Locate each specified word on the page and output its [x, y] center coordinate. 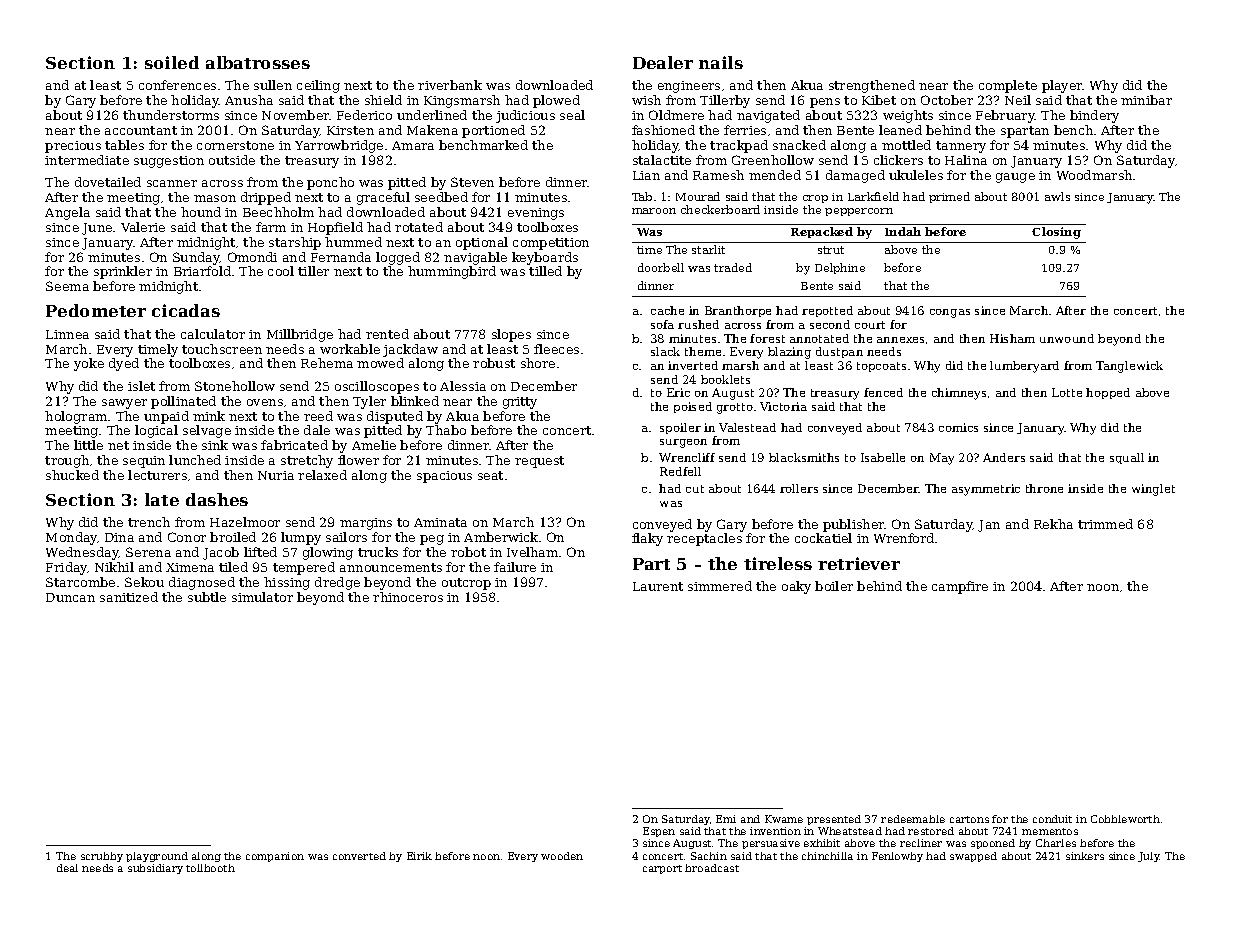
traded [733, 267]
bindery [1094, 116]
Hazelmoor [245, 522]
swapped [973, 857]
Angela [67, 213]
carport [662, 869]
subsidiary [155, 869]
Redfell [680, 471]
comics [958, 427]
